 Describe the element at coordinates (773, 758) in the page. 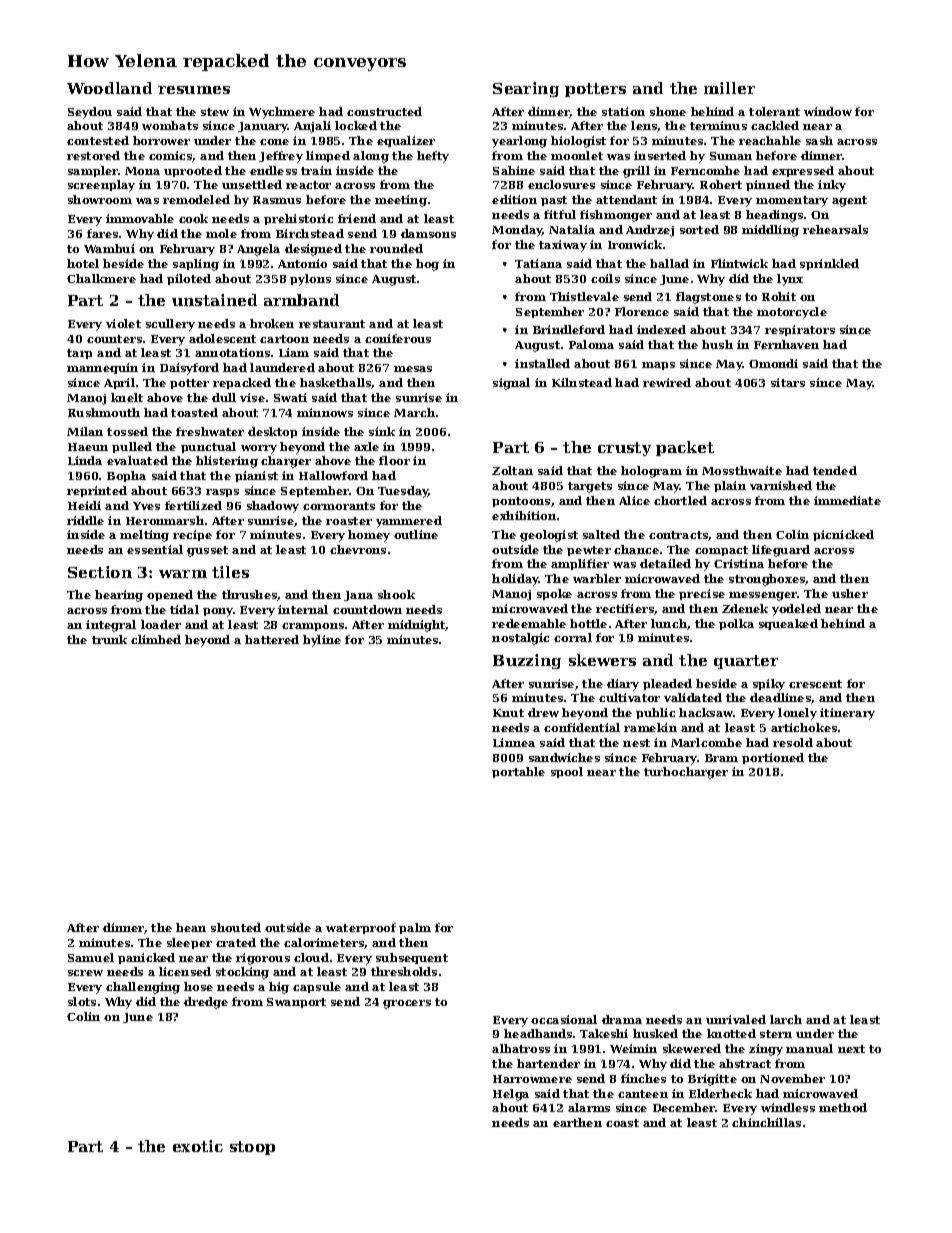

I see `portioned` at that location.
